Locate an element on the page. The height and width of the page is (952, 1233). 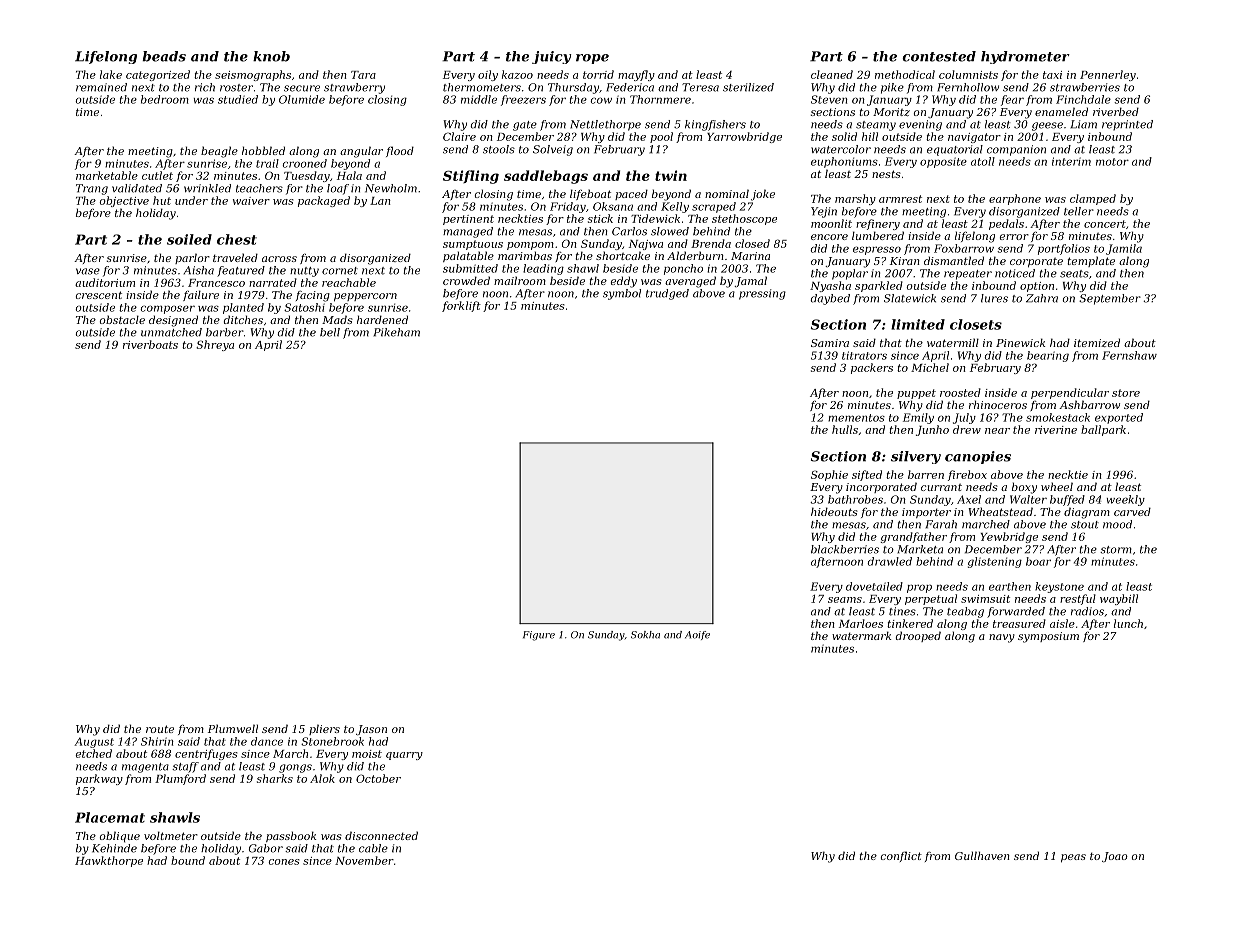
Sokha is located at coordinates (645, 635).
